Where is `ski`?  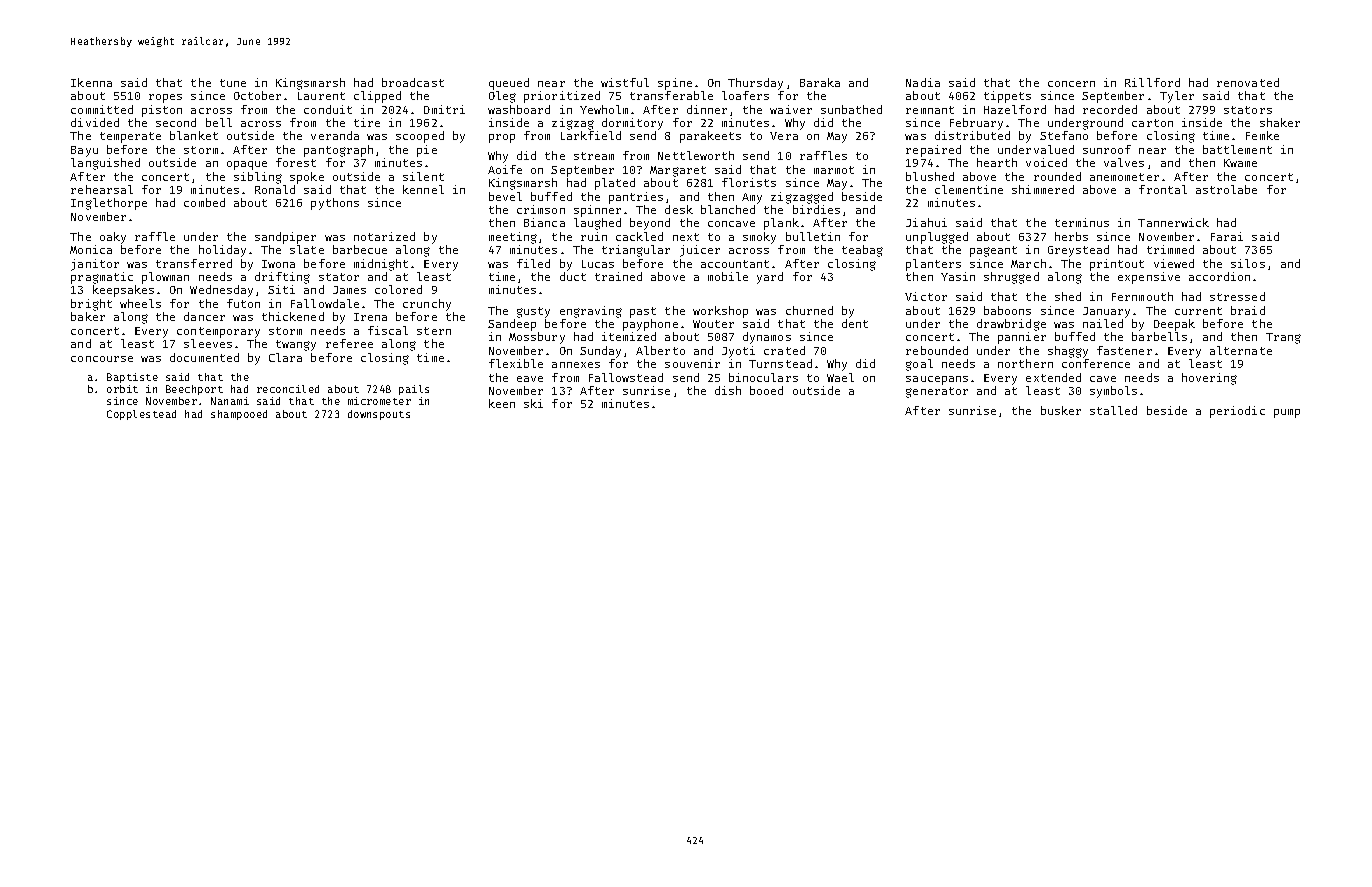 ski is located at coordinates (533, 403).
